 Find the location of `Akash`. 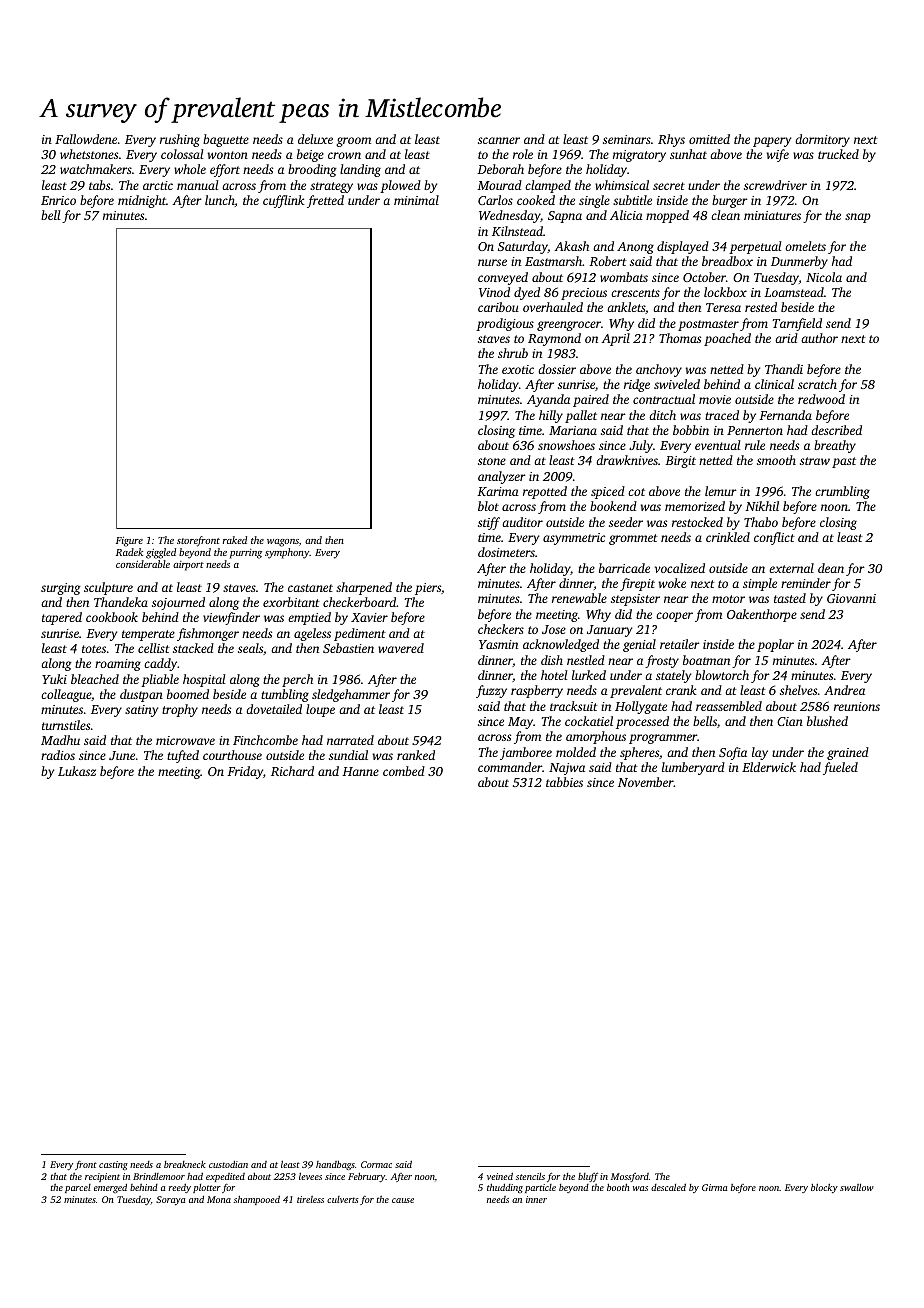

Akash is located at coordinates (571, 246).
